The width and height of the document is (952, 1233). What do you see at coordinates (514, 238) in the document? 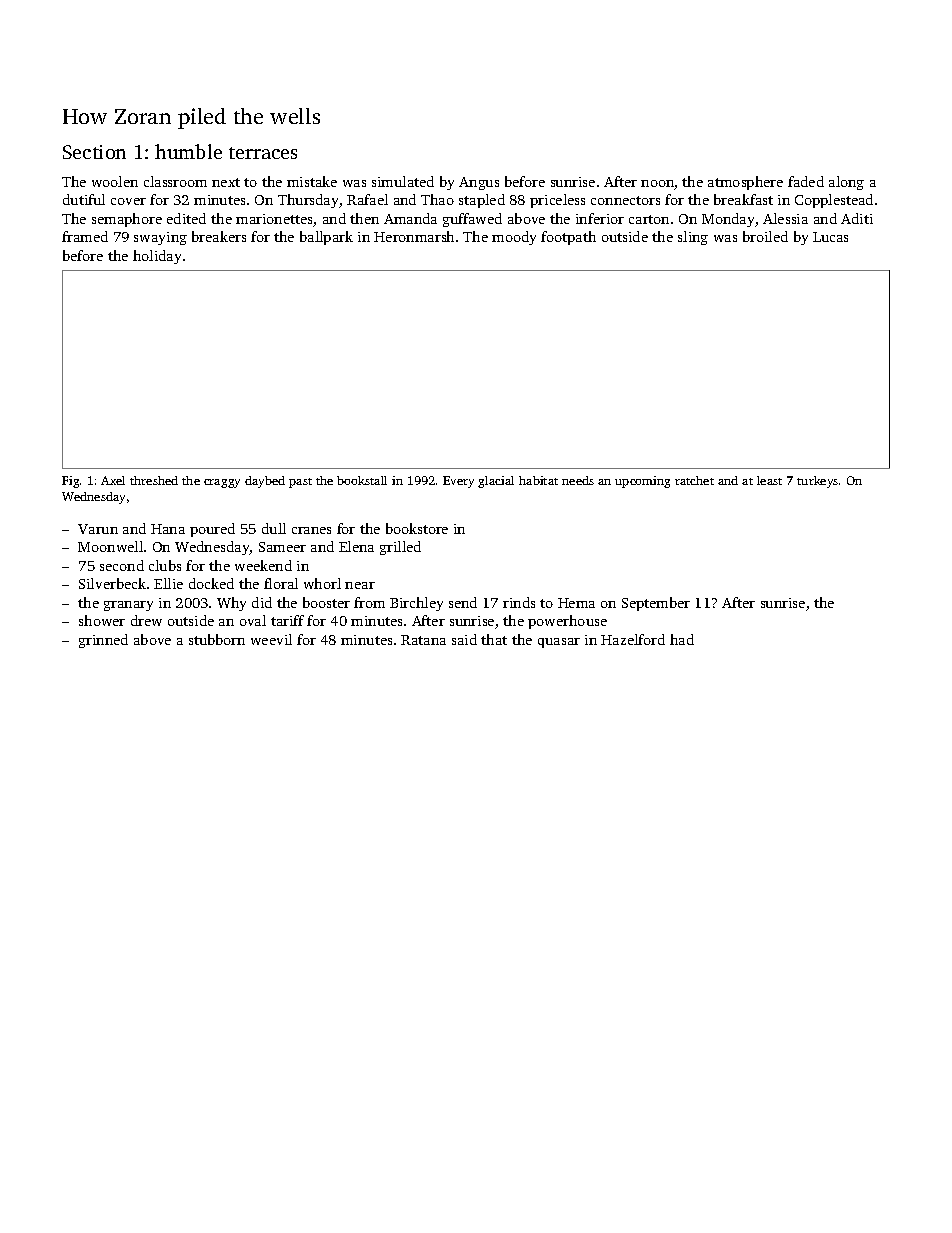
I see `moody` at bounding box center [514, 238].
